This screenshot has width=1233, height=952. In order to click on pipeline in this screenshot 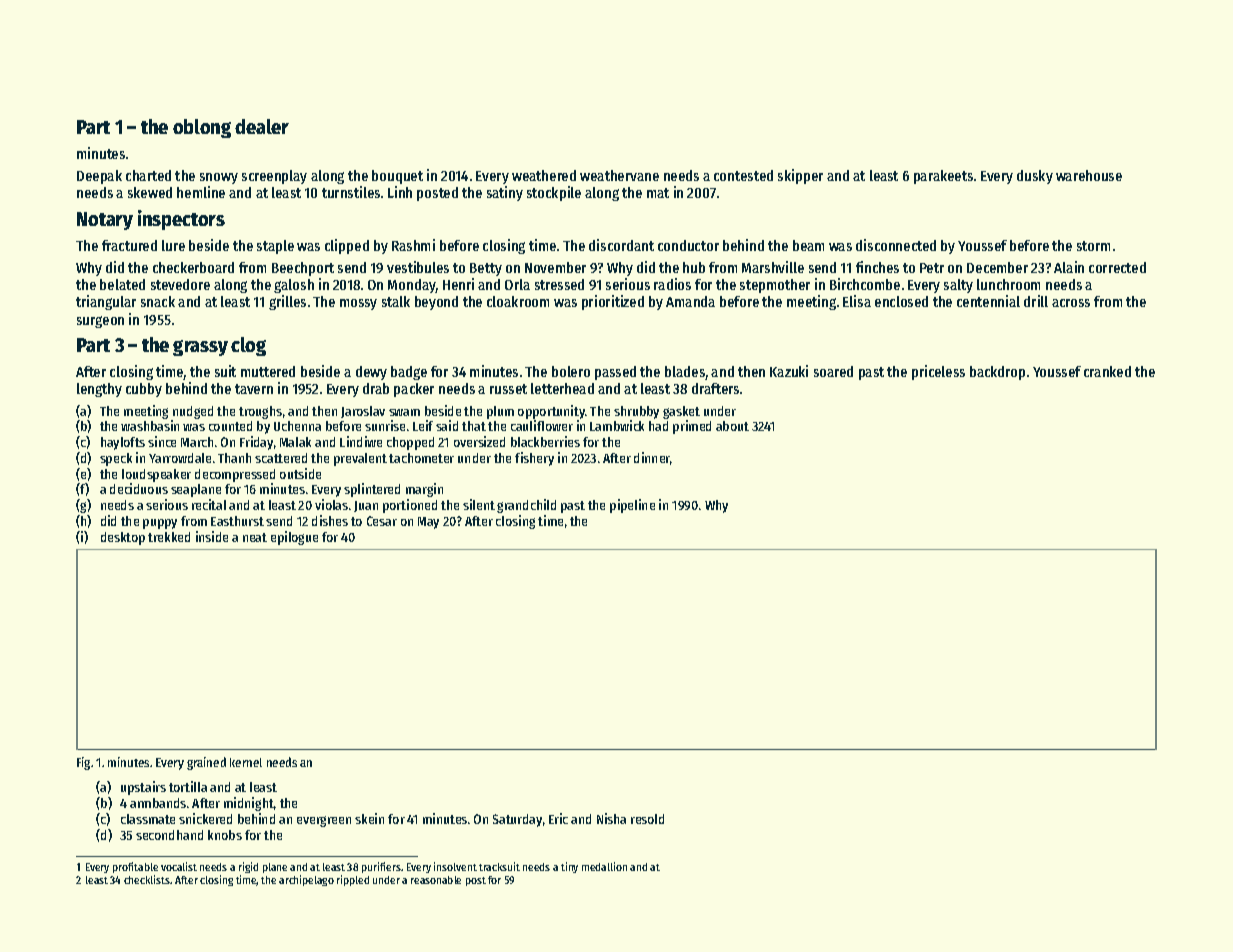, I will do `click(632, 506)`.
